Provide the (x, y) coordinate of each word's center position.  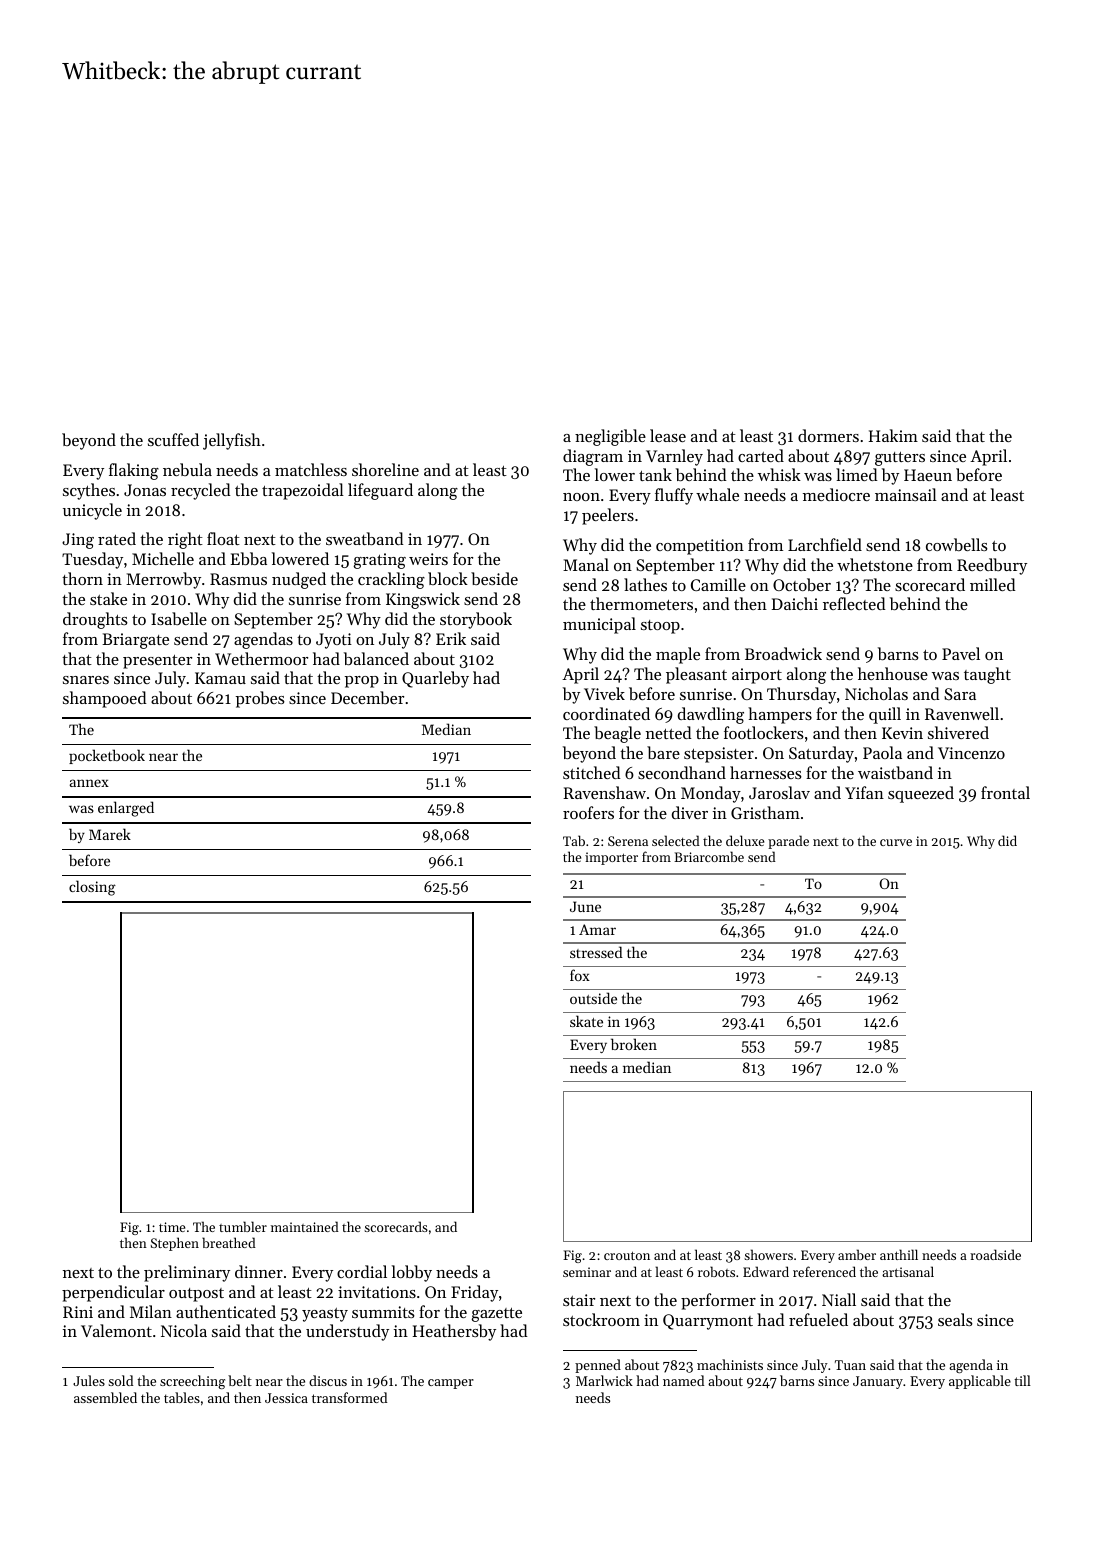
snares (86, 680)
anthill (899, 1254)
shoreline (385, 469)
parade (788, 842)
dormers (828, 435)
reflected (854, 603)
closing (92, 888)
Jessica (286, 1398)
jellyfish (232, 441)
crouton (627, 1255)
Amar (597, 929)
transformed (349, 1397)
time (172, 1227)
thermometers (641, 603)
